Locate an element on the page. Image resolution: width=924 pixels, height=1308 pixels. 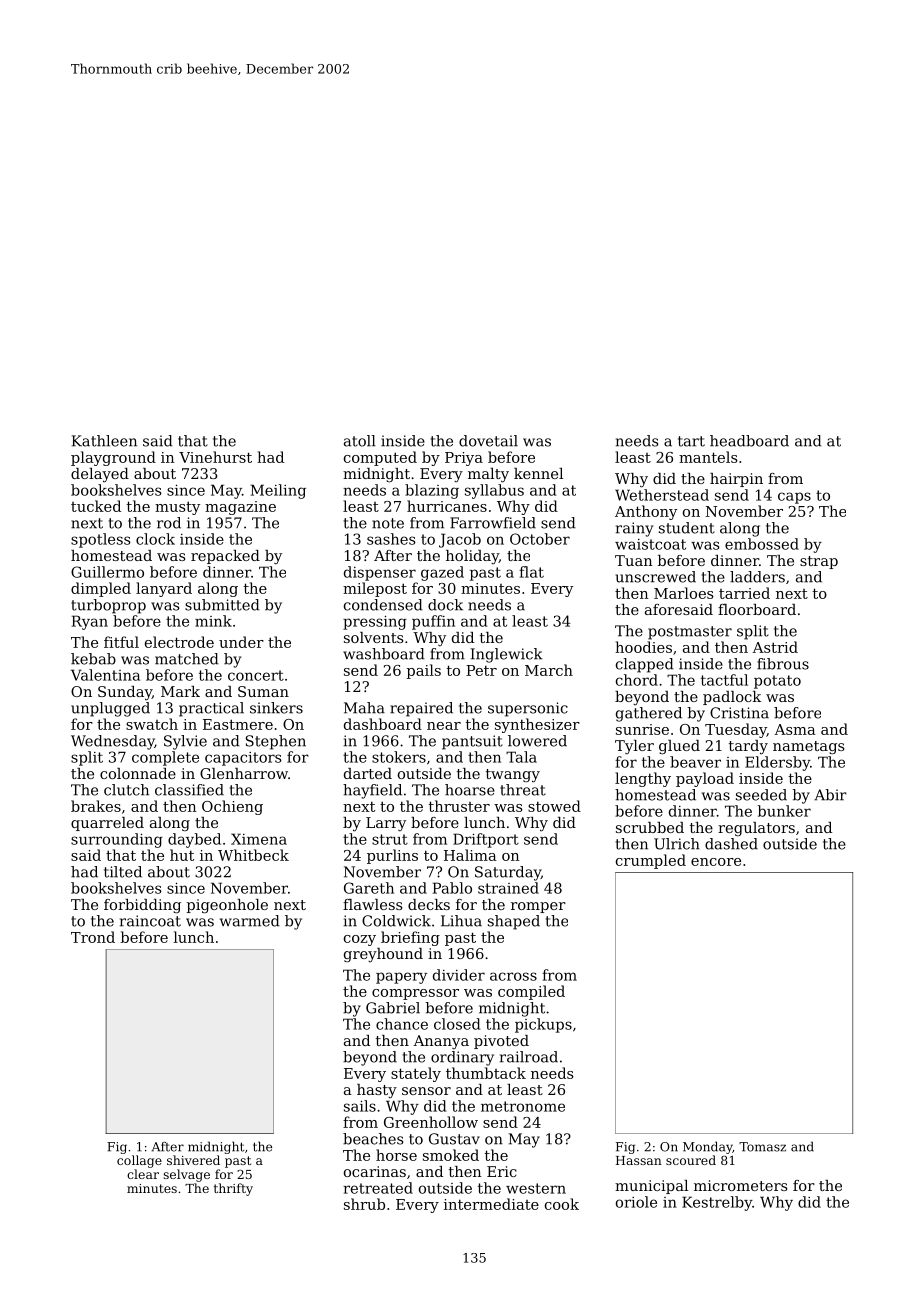
purlins is located at coordinates (392, 856).
